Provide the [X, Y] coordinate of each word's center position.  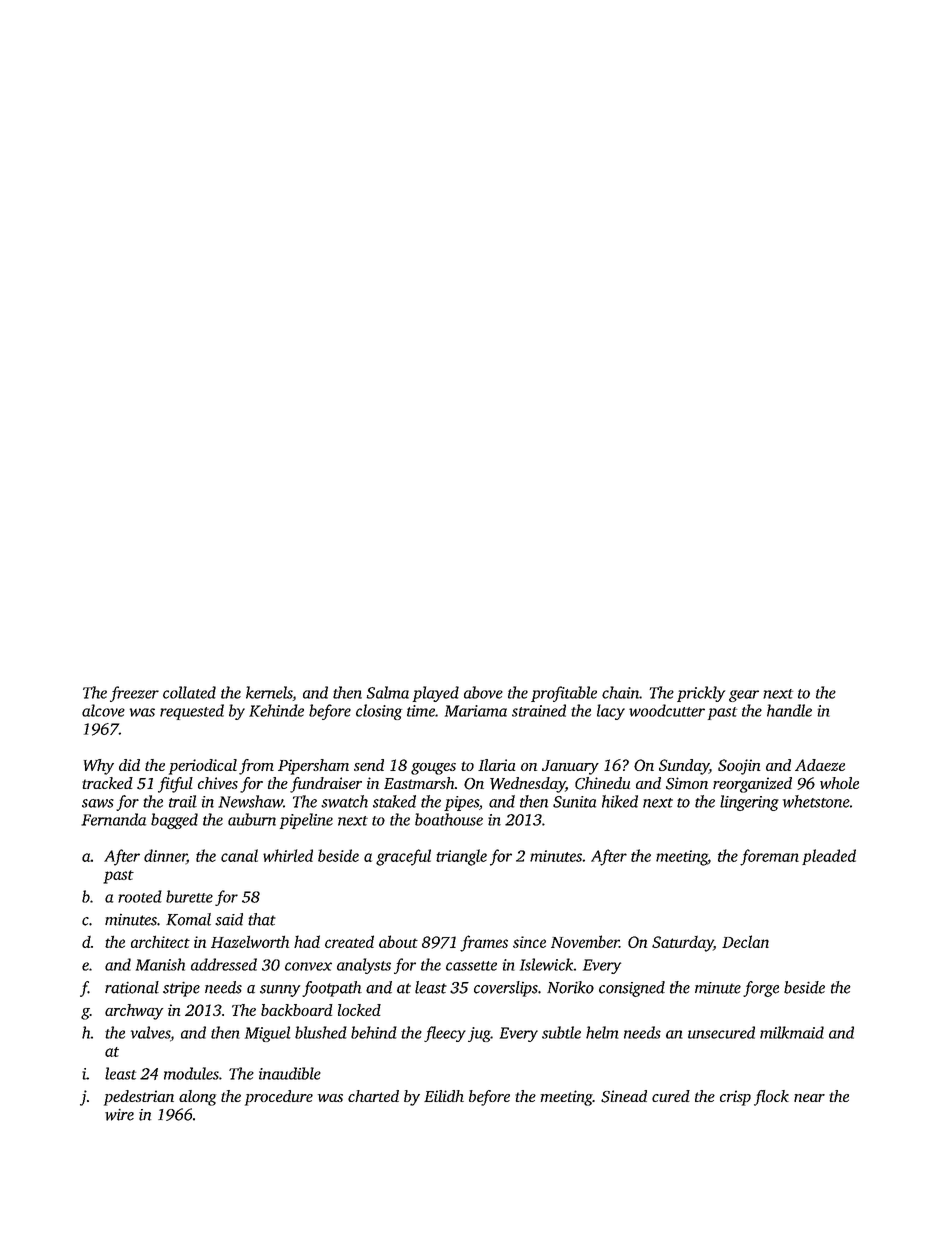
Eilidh [444, 1096]
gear [744, 696]
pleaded [829, 857]
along [197, 1098]
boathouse [449, 819]
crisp [735, 1098]
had [307, 941]
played [436, 694]
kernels [269, 692]
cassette [471, 966]
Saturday [682, 944]
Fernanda [113, 819]
